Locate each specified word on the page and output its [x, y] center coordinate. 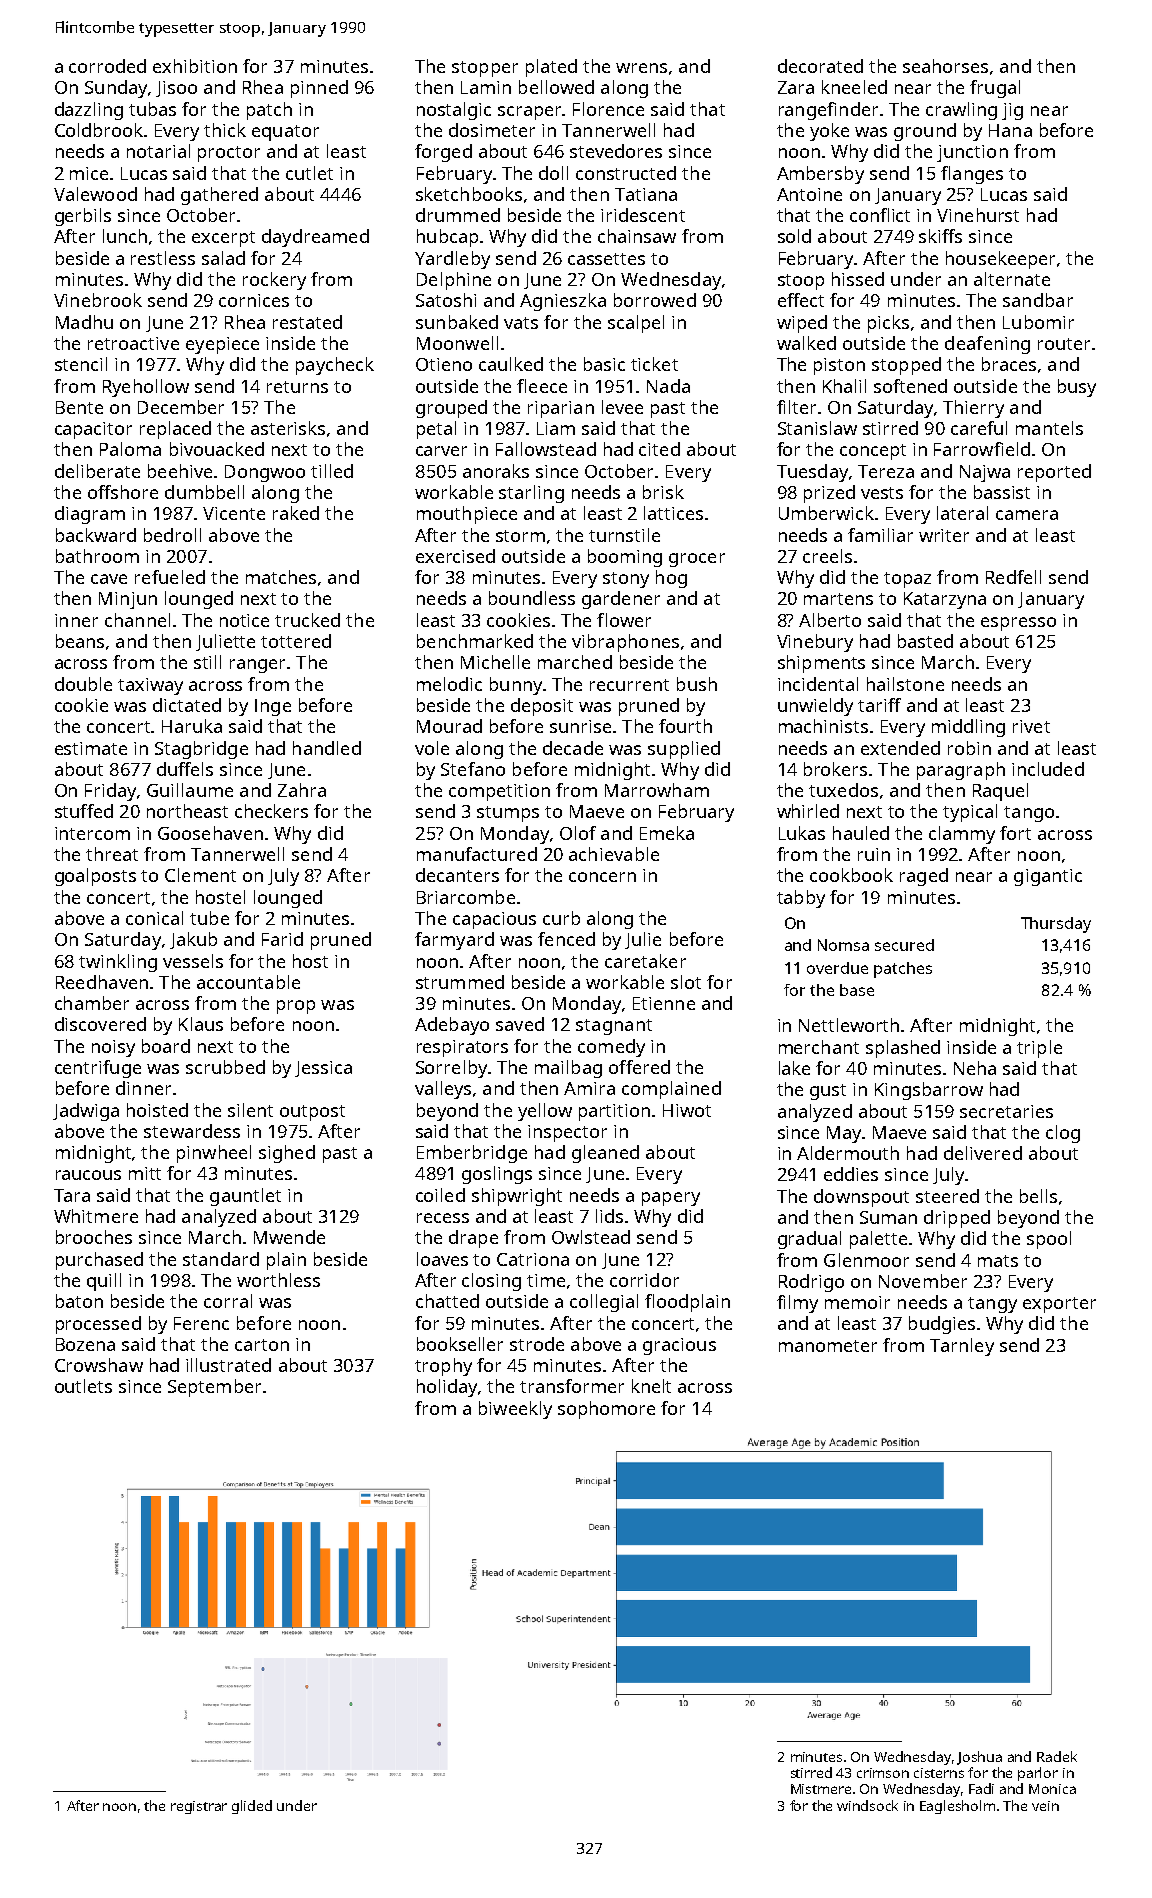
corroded [107, 66]
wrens [641, 68]
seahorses [945, 66]
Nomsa [843, 945]
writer [944, 535]
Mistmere [821, 1789]
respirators [462, 1048]
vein [1045, 1806]
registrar [199, 1807]
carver [441, 451]
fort [1015, 833]
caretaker [645, 961]
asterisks [288, 428]
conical [154, 918]
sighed [287, 1154]
